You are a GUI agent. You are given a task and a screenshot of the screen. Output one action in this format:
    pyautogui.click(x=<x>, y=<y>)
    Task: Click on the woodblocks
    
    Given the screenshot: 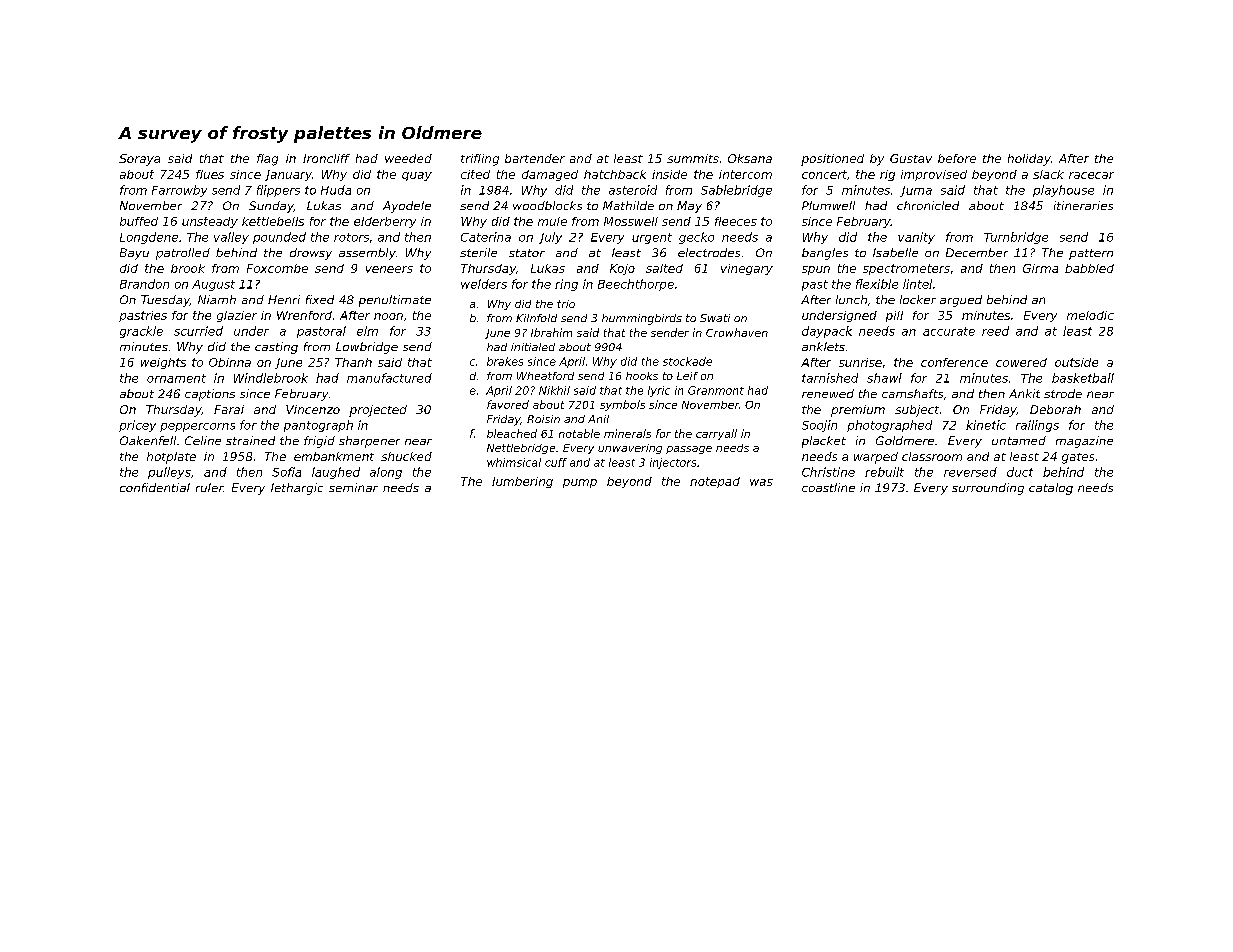 What is the action you would take?
    pyautogui.click(x=547, y=205)
